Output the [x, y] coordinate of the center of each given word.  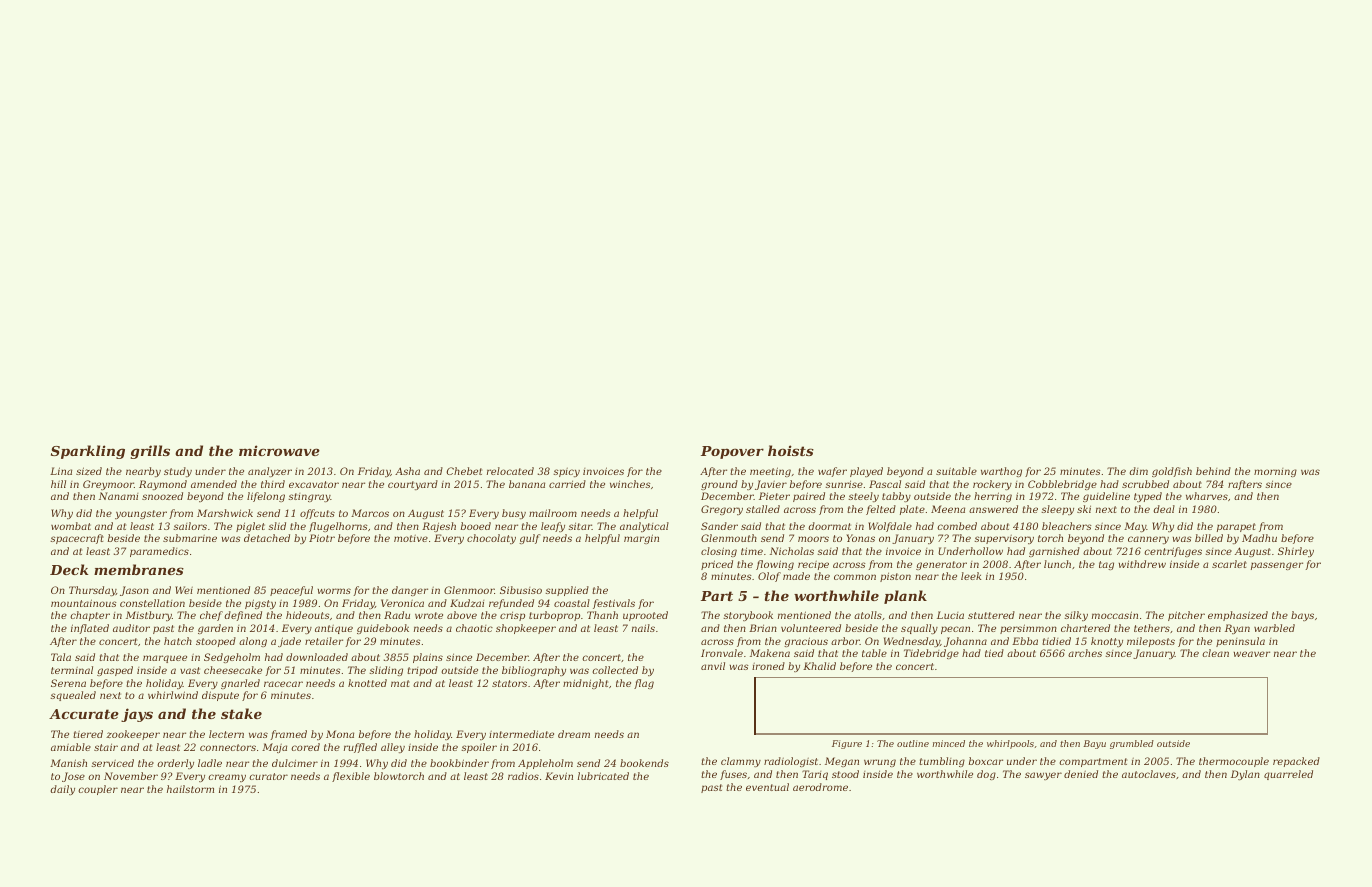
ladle [210, 763]
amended [214, 484]
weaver [1252, 654]
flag [644, 684]
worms [334, 591]
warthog [1001, 472]
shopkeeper [526, 629]
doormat [829, 526]
